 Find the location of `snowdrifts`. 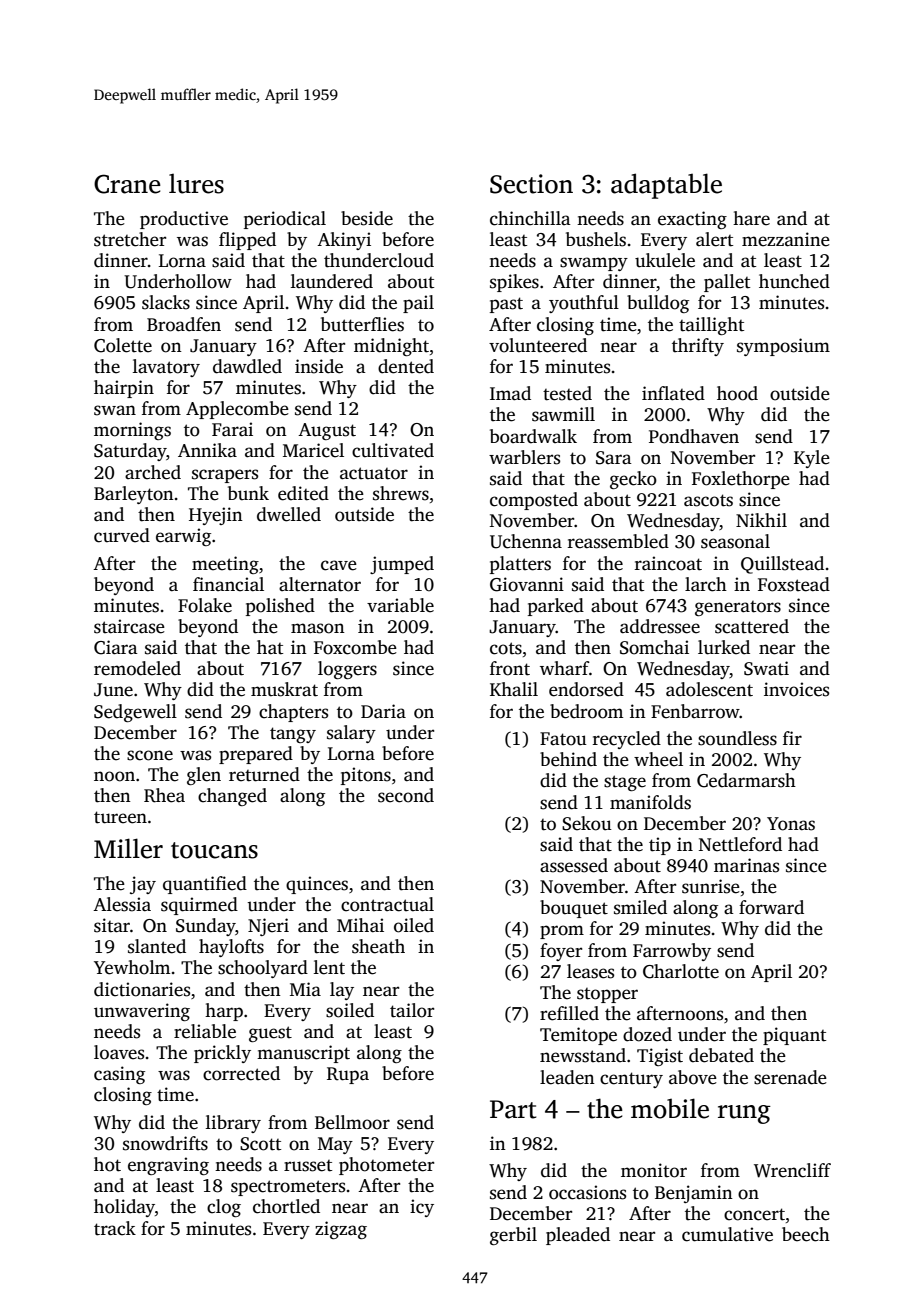

snowdrifts is located at coordinates (165, 1143).
